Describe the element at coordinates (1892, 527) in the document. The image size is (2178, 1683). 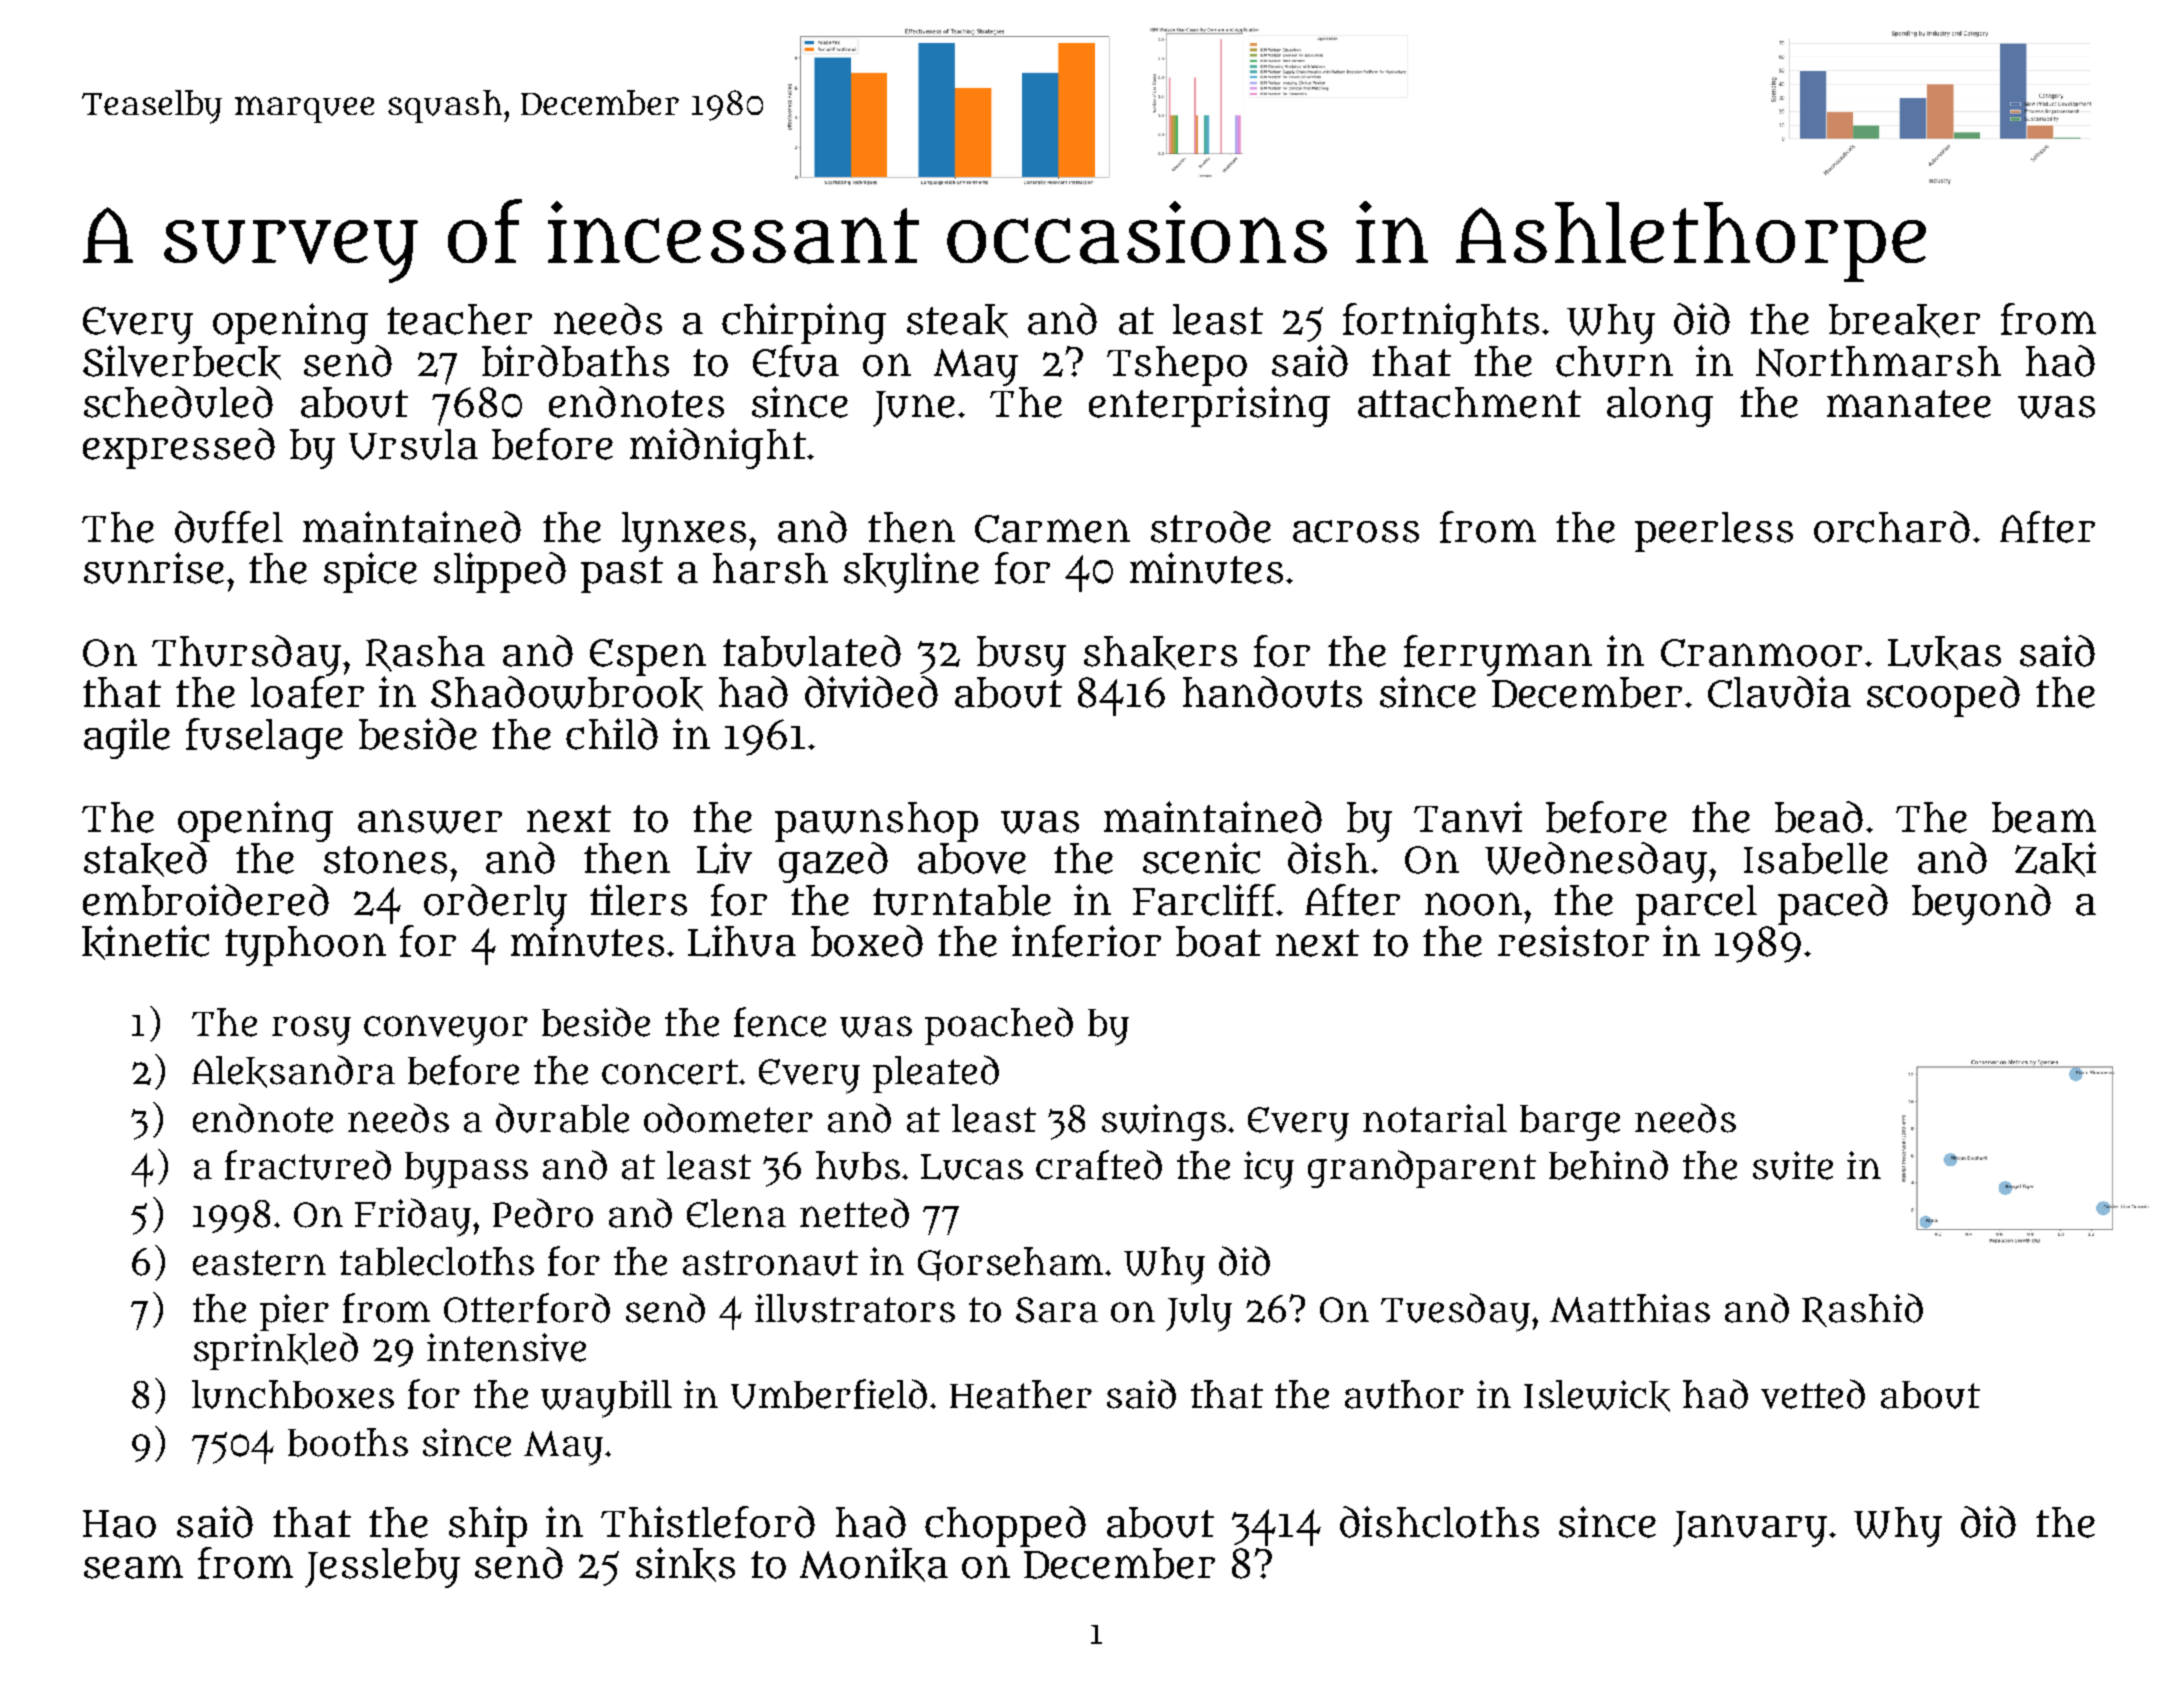
I see `orchard` at that location.
